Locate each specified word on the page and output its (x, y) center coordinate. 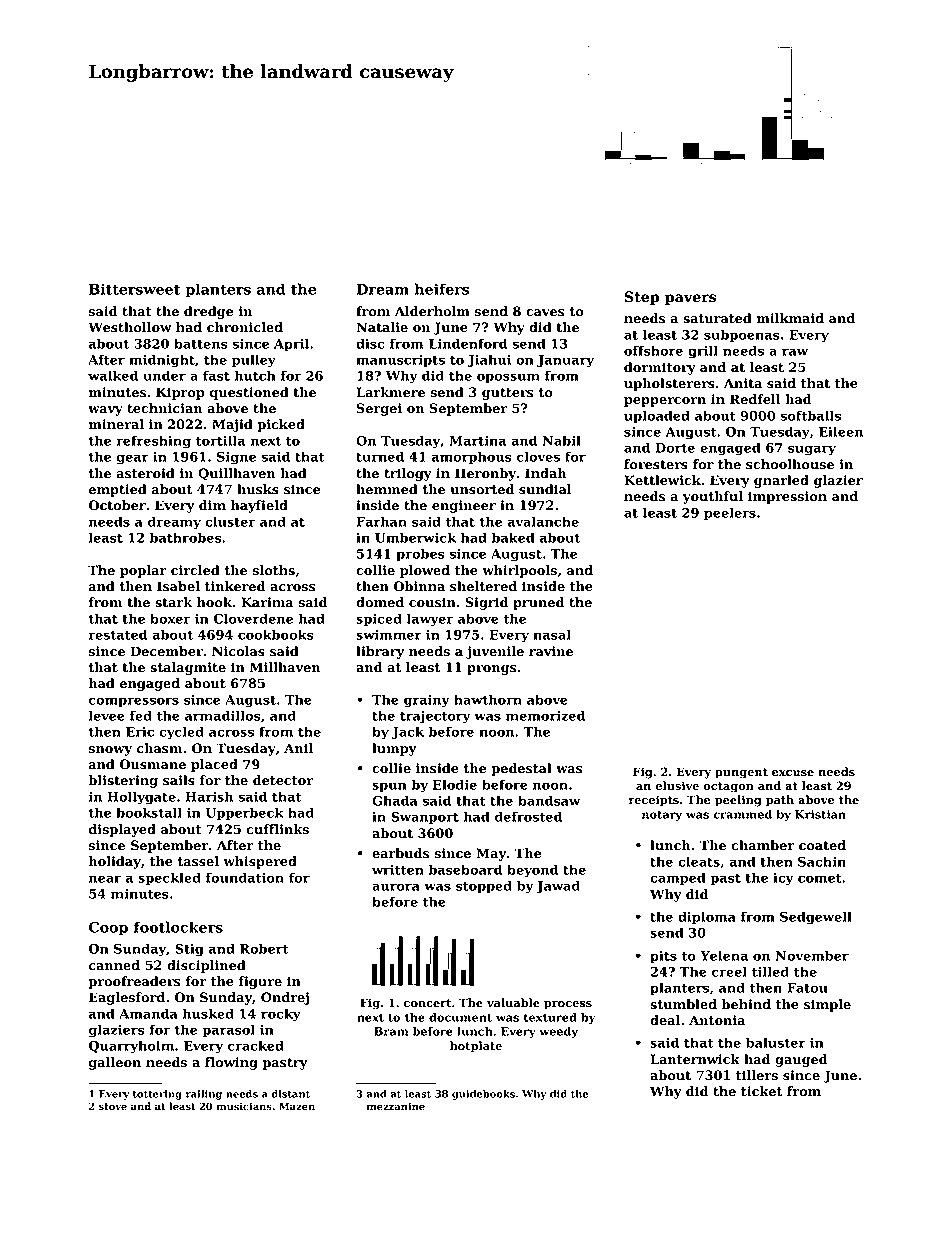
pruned (538, 603)
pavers (690, 299)
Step (642, 298)
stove (113, 1107)
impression (787, 497)
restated (118, 634)
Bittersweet (135, 289)
